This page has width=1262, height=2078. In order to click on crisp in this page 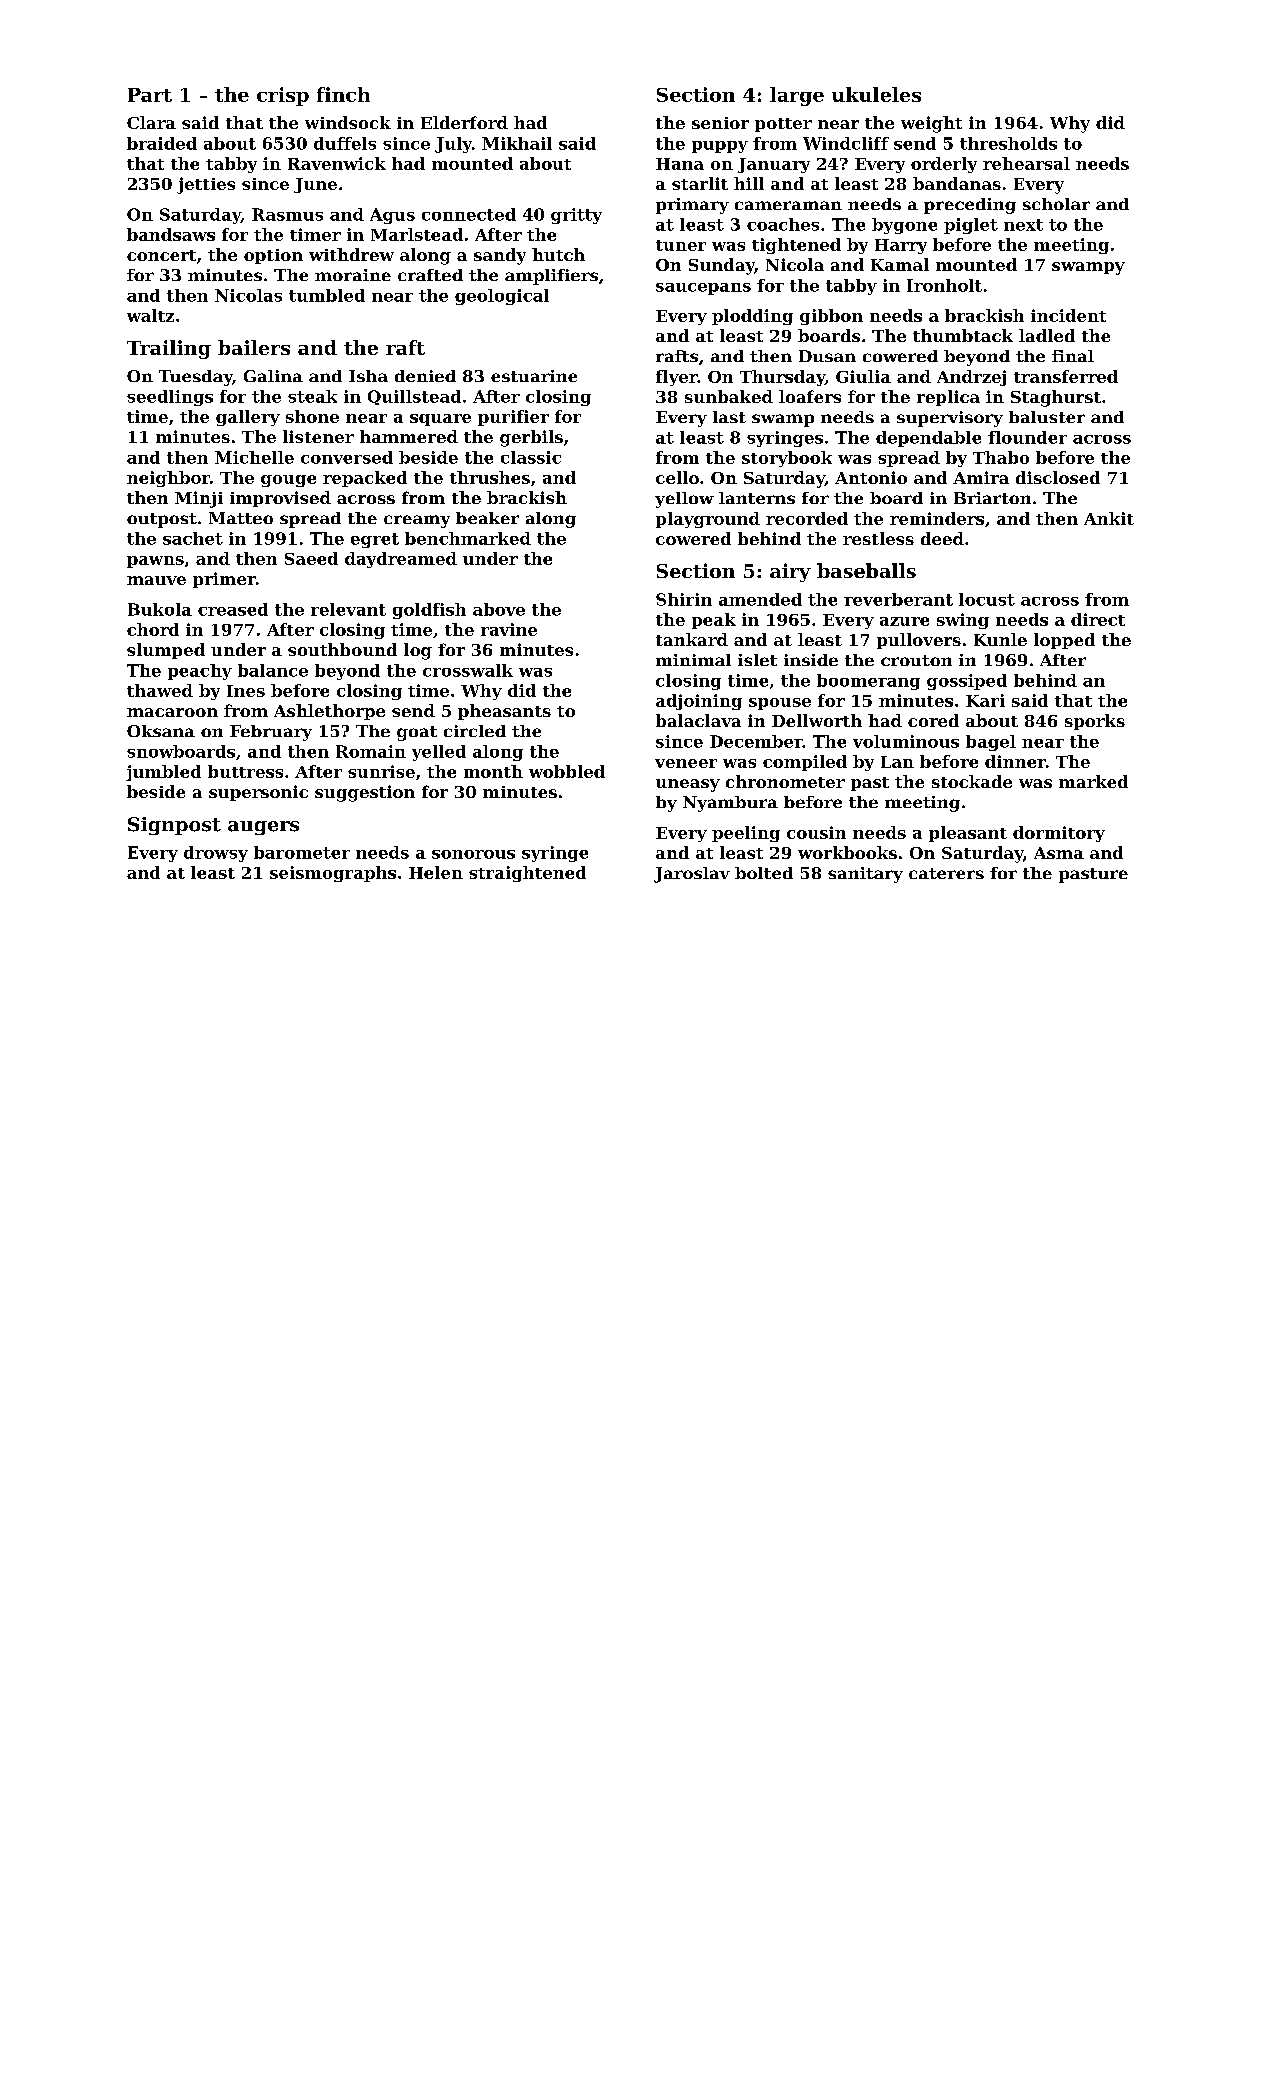, I will do `click(283, 96)`.
